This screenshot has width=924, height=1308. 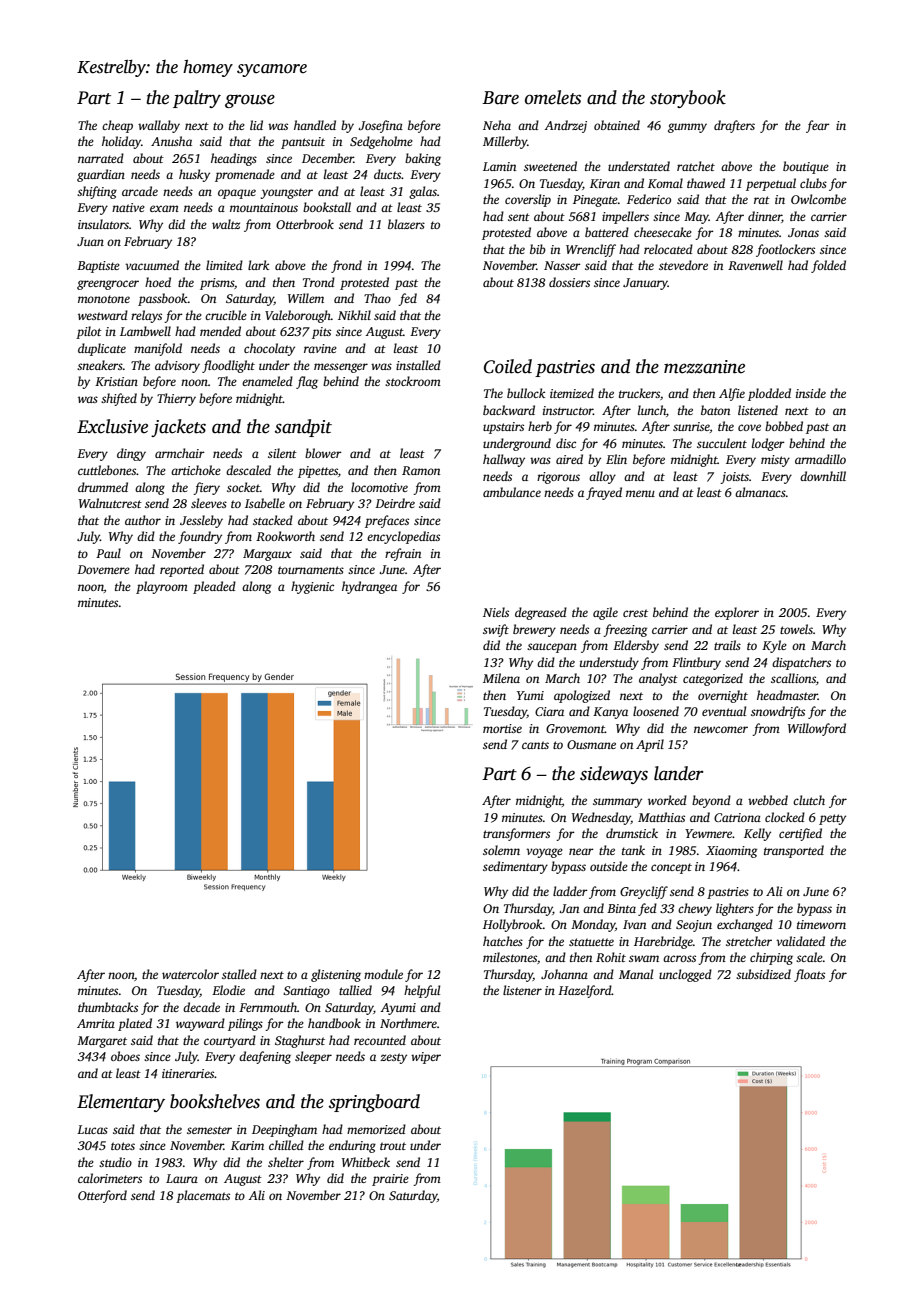 What do you see at coordinates (755, 265) in the screenshot?
I see `Ravenwell` at bounding box center [755, 265].
